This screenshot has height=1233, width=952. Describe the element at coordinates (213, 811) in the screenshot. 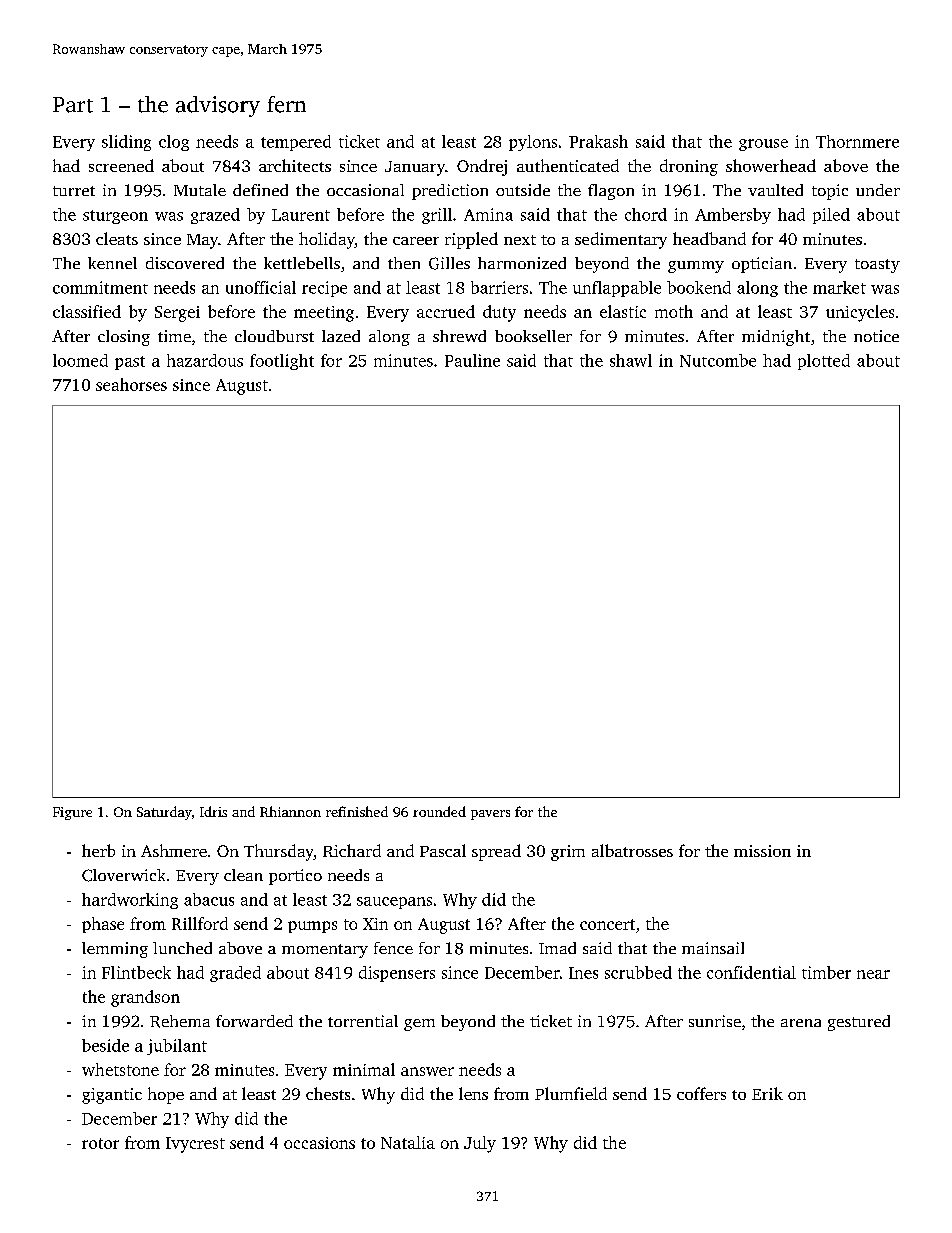

I see `Idris` at that location.
